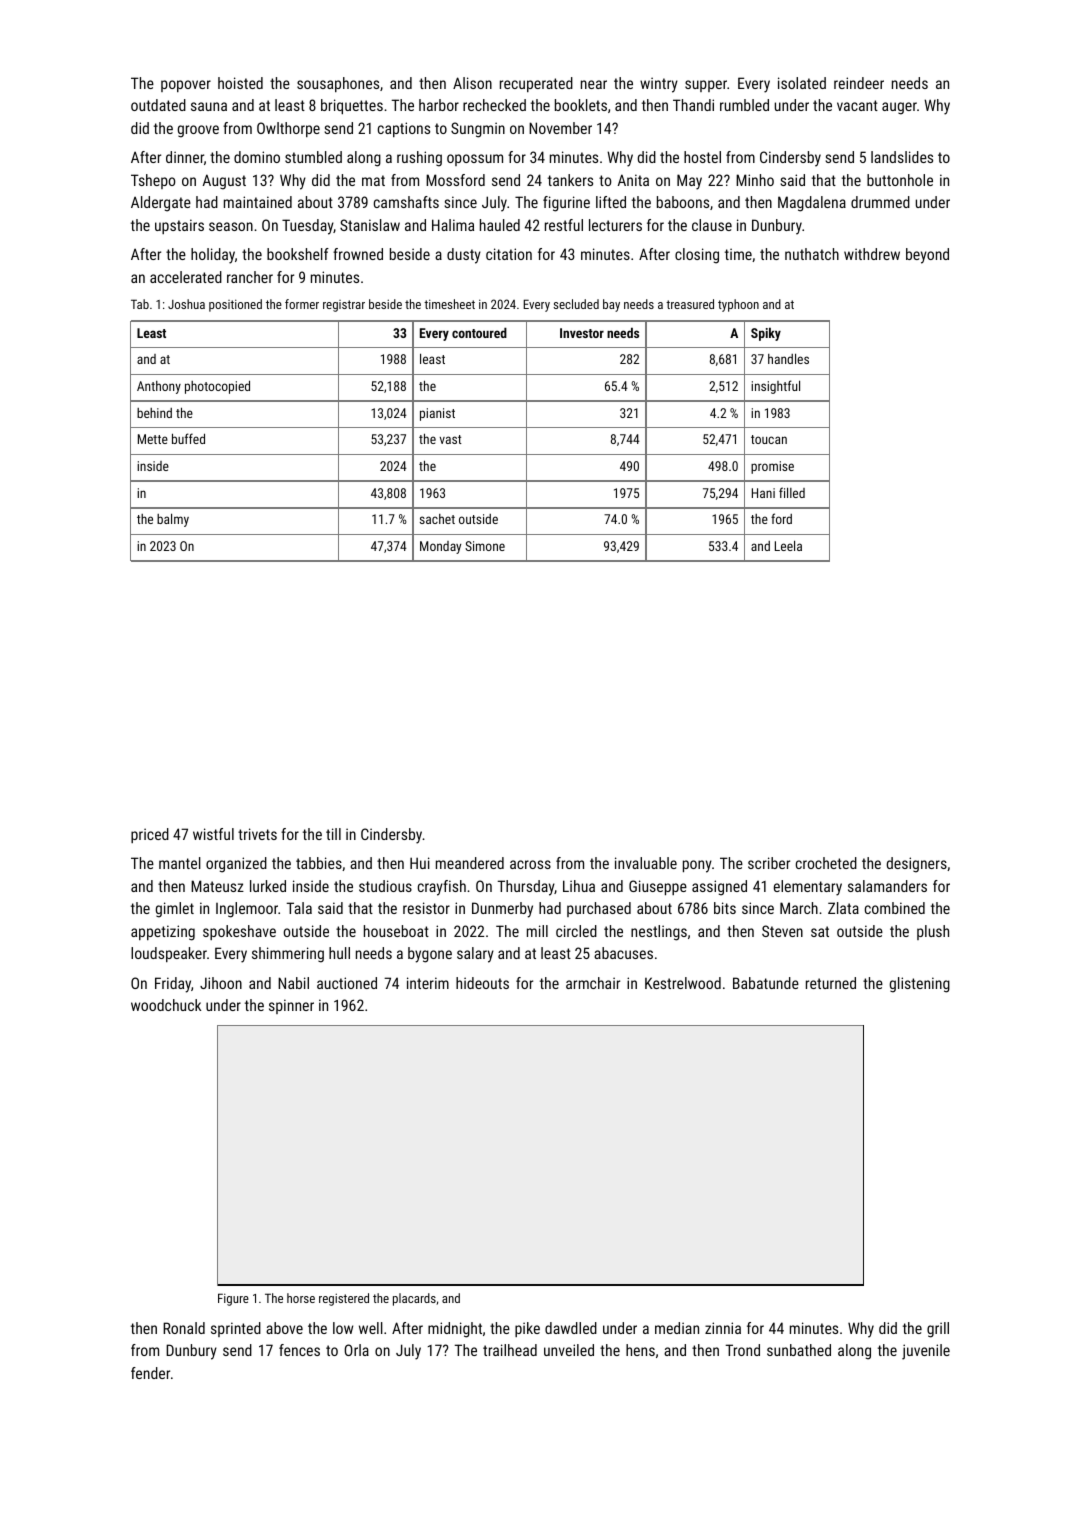 The image size is (1081, 1529). Describe the element at coordinates (299, 1350) in the screenshot. I see `fences` at that location.
